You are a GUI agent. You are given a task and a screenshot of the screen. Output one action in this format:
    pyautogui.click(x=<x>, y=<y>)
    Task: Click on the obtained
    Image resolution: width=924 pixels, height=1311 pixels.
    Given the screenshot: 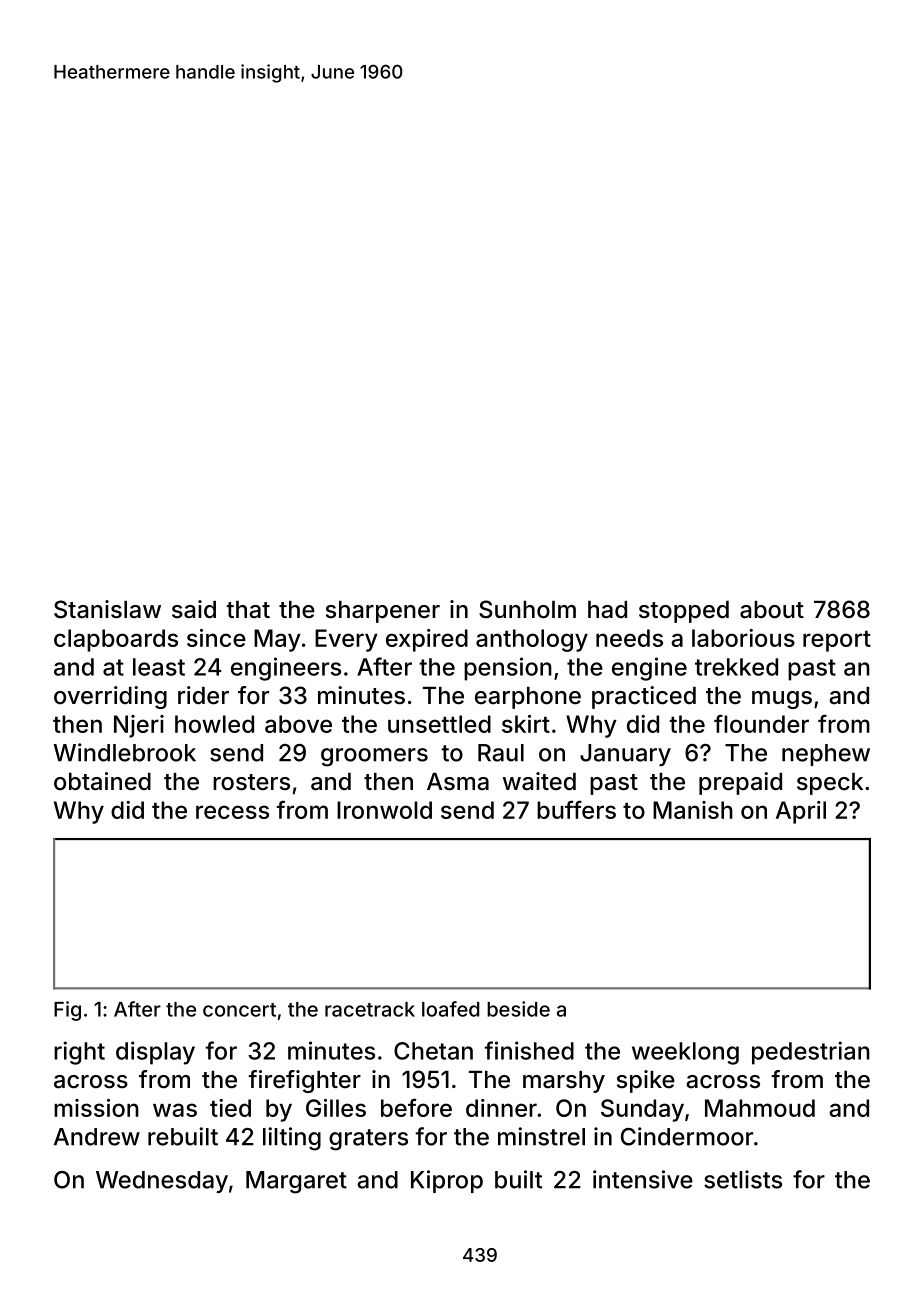 What is the action you would take?
    pyautogui.click(x=102, y=781)
